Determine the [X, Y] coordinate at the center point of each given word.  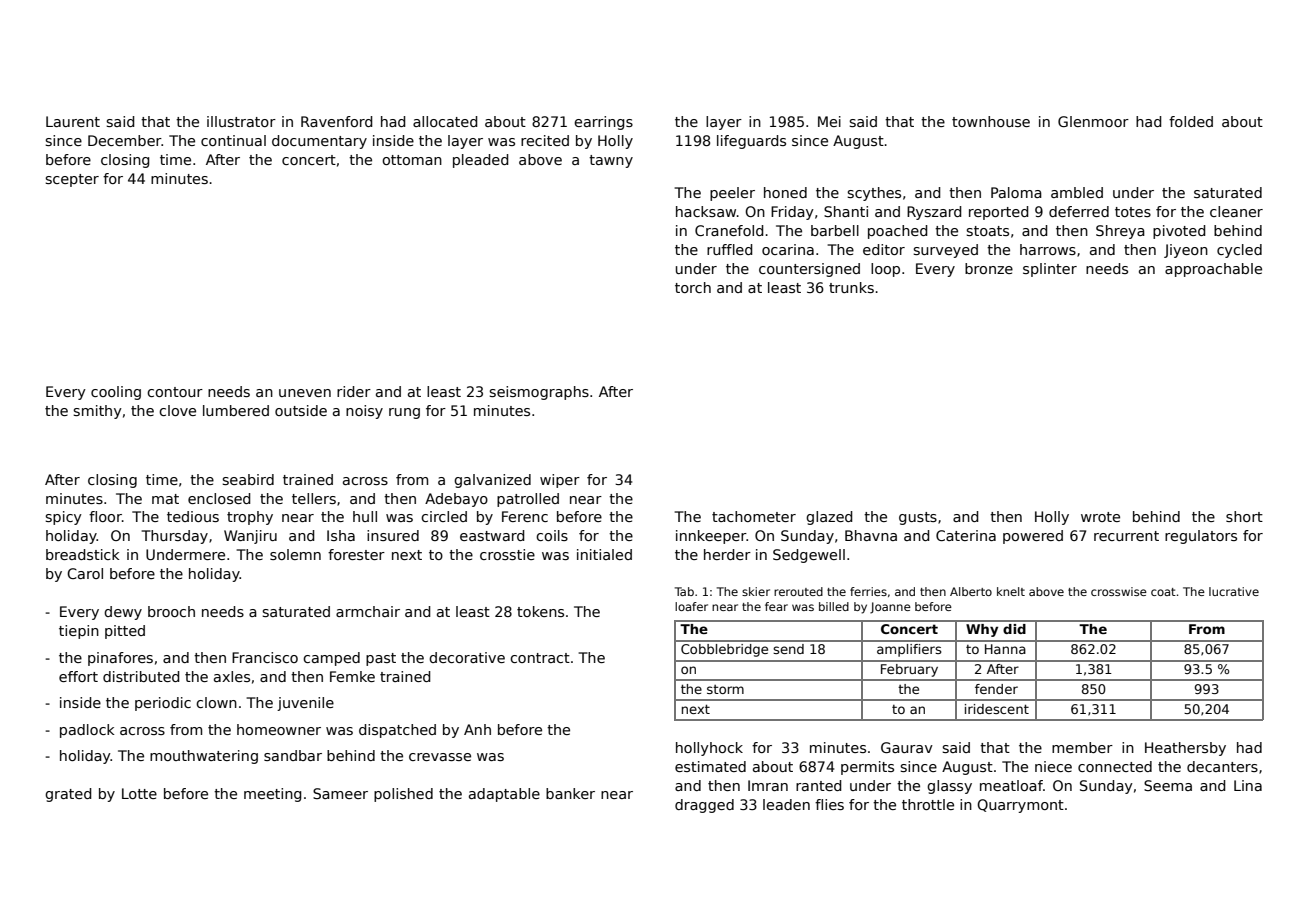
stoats [987, 231]
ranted [818, 785]
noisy [364, 412]
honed [785, 192]
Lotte [139, 793]
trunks [851, 287]
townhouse [991, 121]
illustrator [241, 121]
